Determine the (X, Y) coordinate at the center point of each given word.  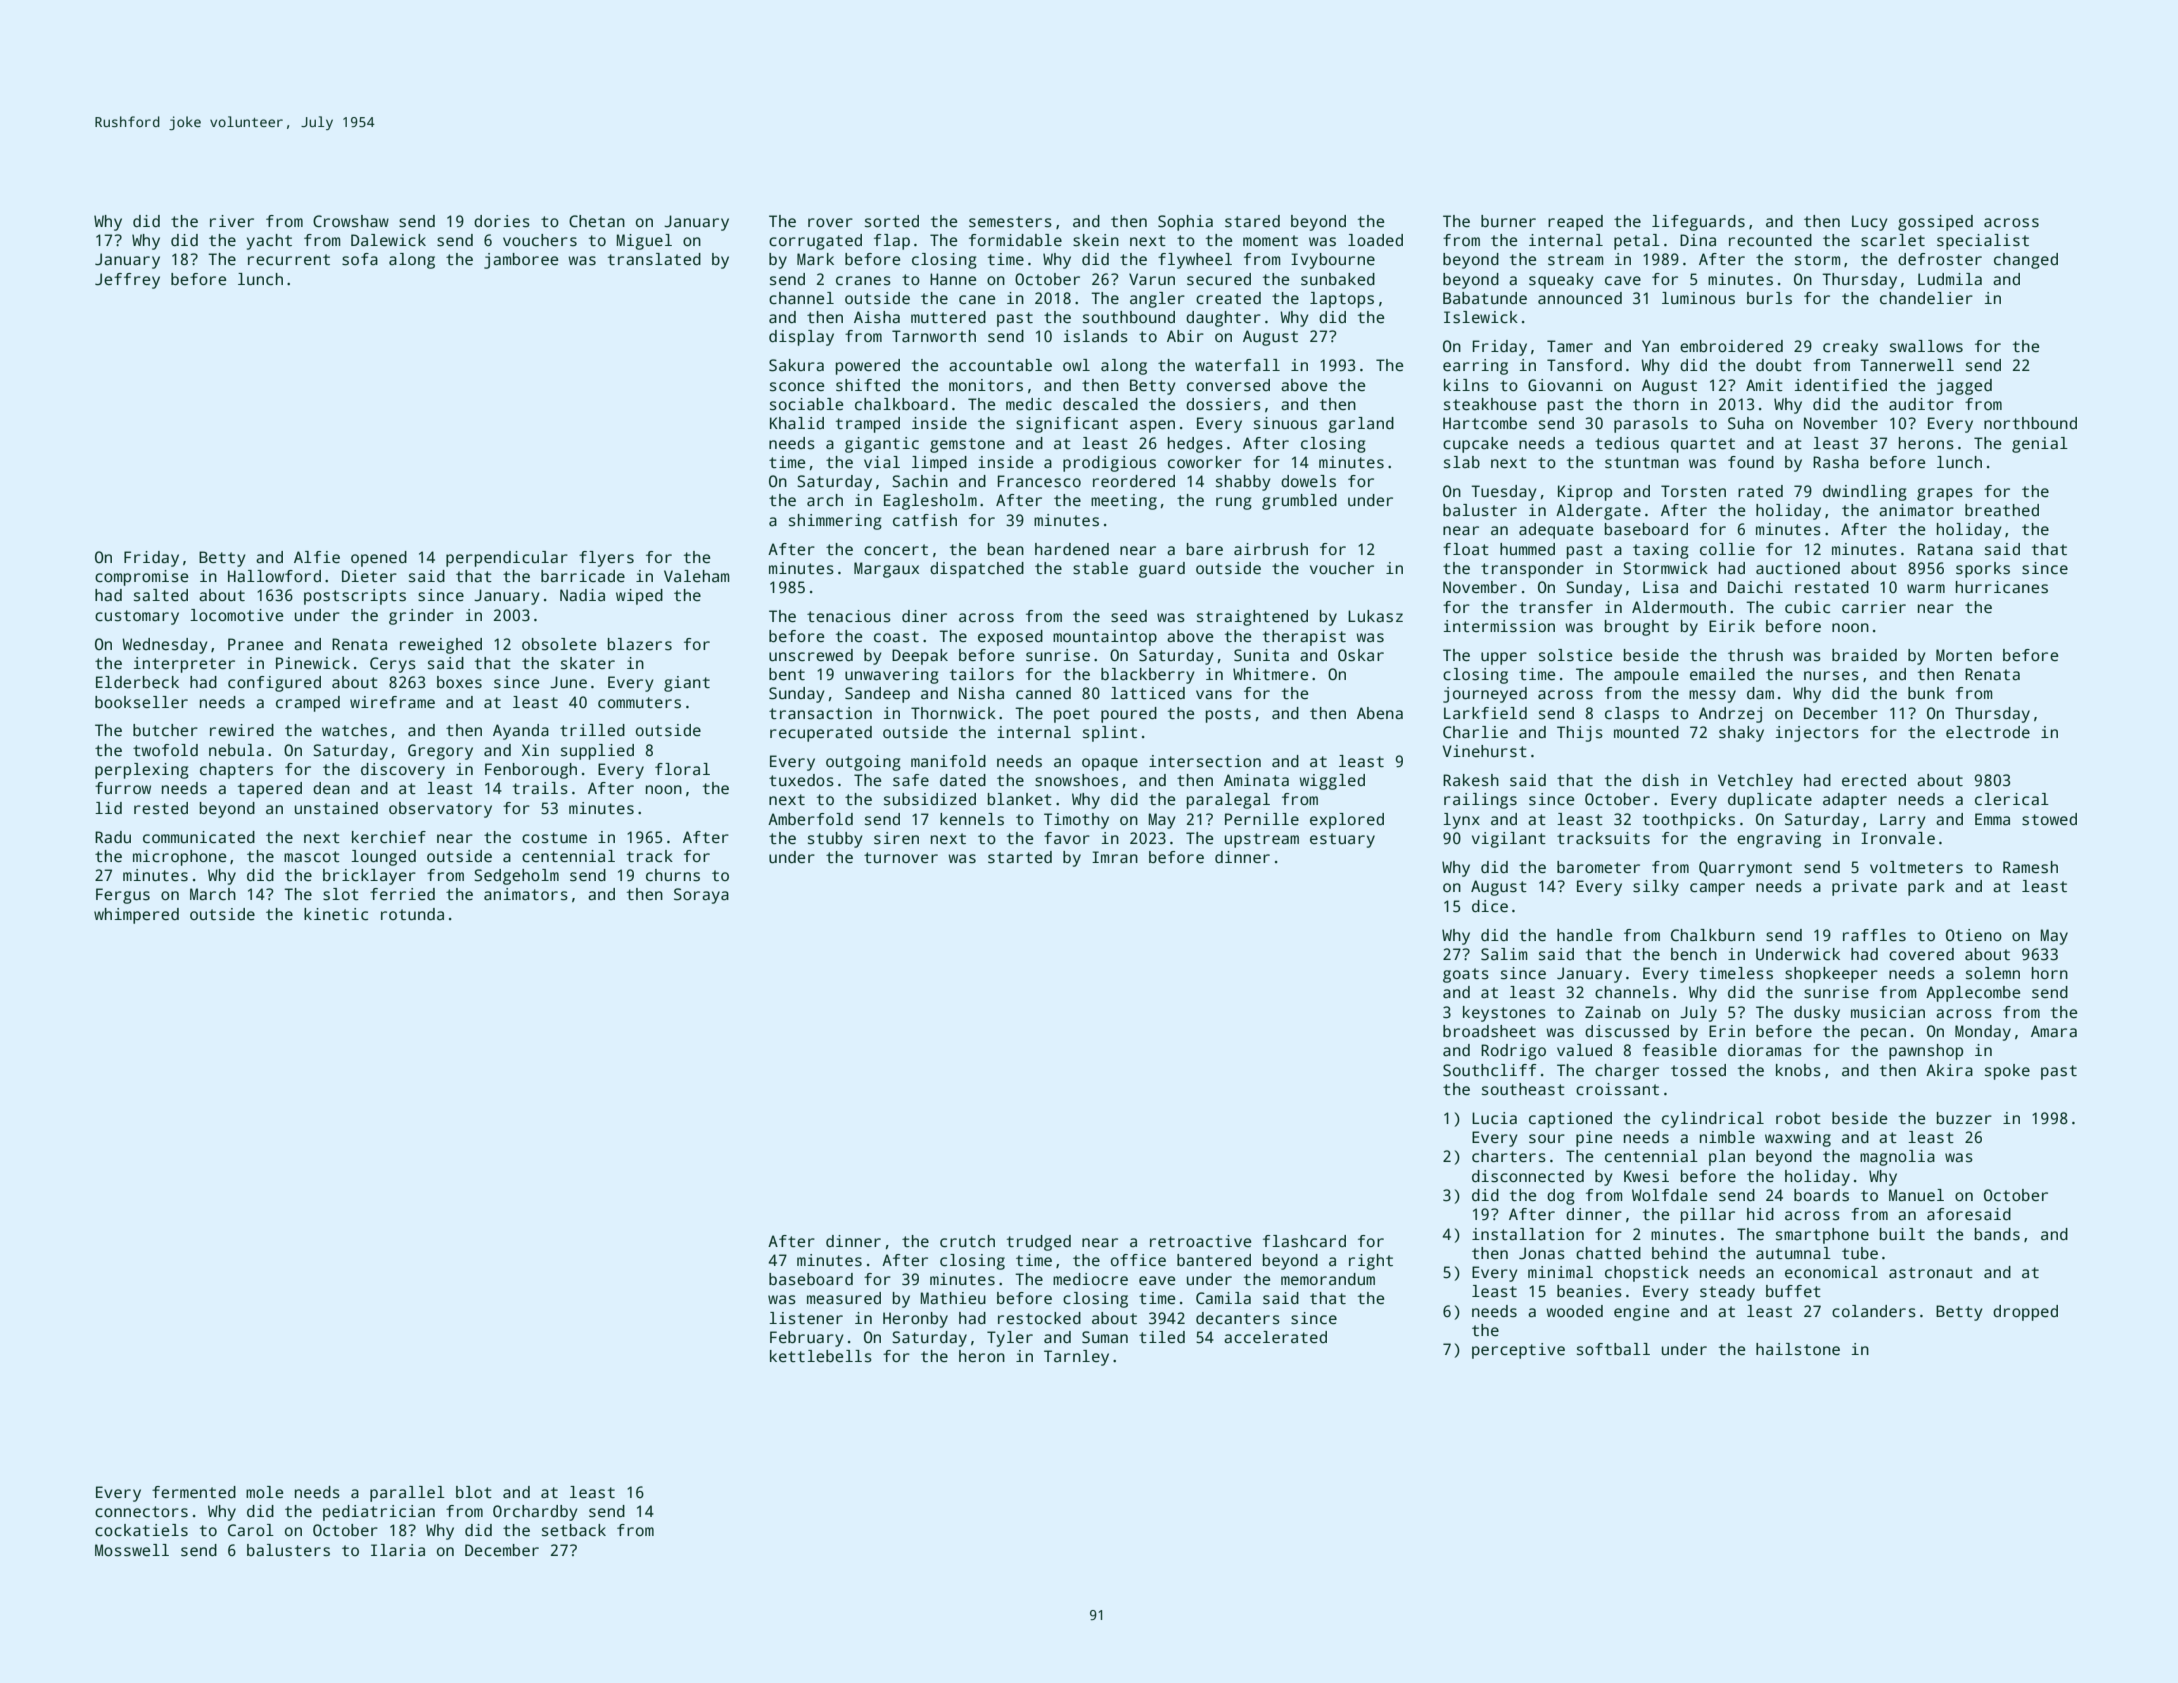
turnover (901, 857)
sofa (360, 259)
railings (1480, 801)
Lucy (1870, 223)
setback (574, 1530)
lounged (383, 858)
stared (1252, 221)
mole (264, 1492)
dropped (2025, 1313)
